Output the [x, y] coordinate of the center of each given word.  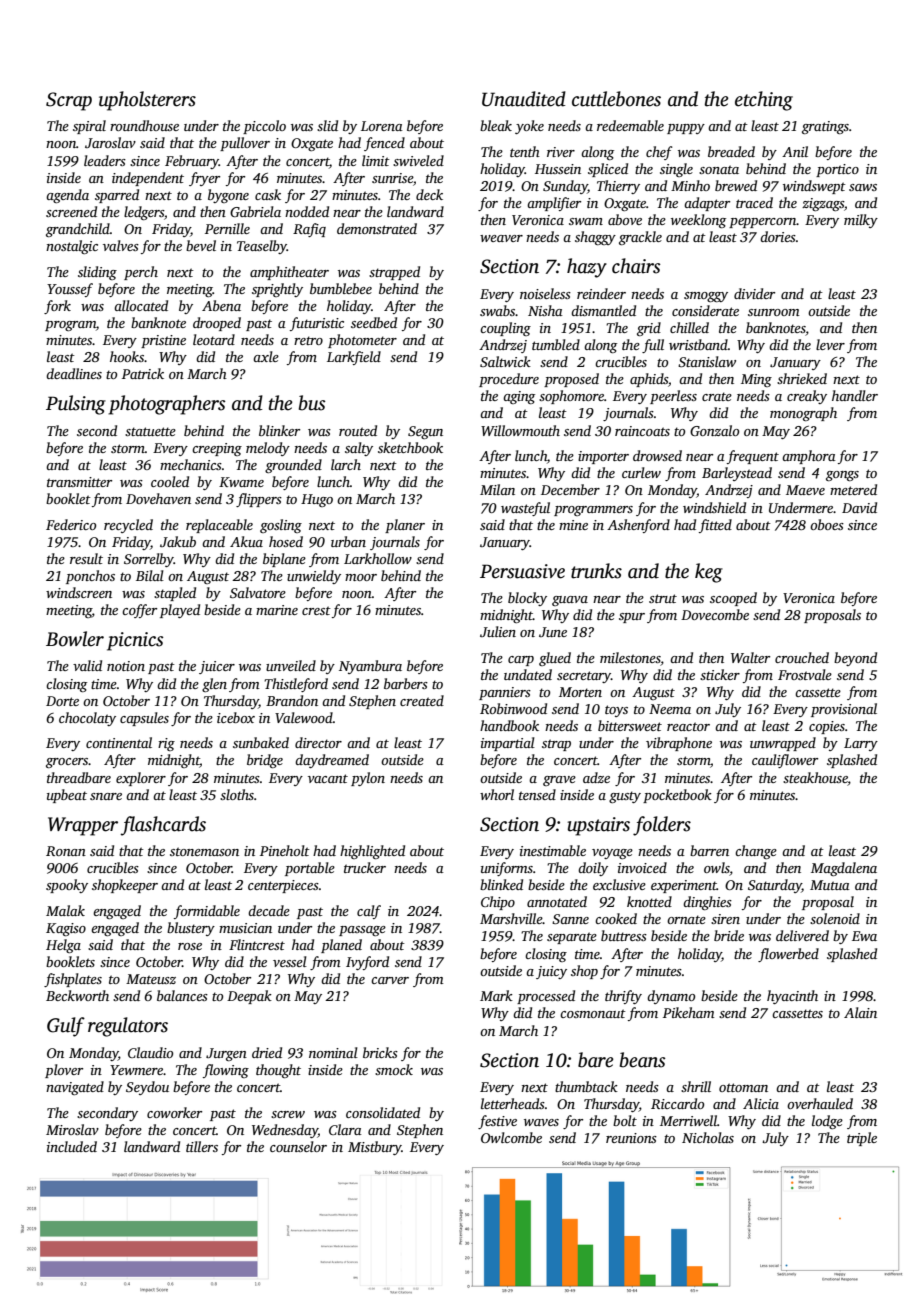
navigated [75, 1088]
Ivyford [367, 963]
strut [663, 598]
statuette [150, 431]
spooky [67, 886]
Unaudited [524, 99]
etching [764, 101]
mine [573, 525]
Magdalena [844, 869]
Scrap [69, 101]
